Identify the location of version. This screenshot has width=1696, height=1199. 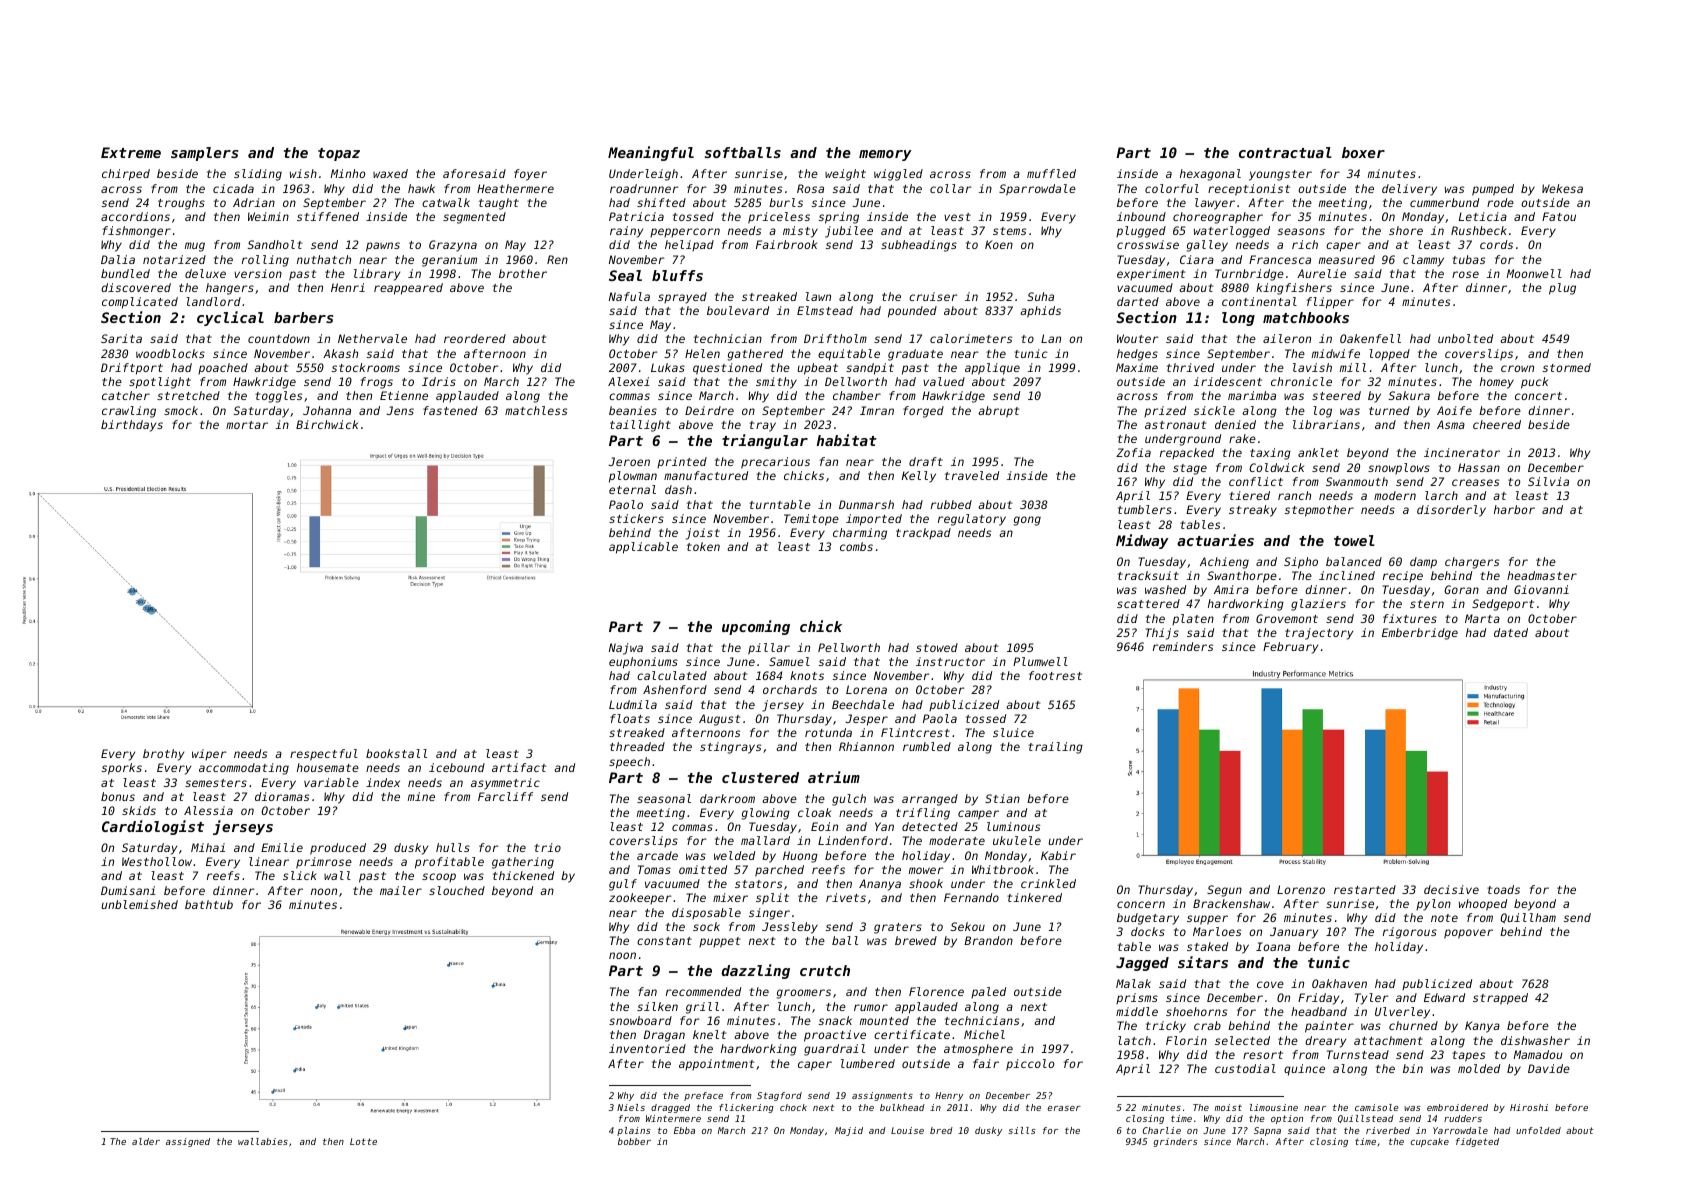
(258, 273).
